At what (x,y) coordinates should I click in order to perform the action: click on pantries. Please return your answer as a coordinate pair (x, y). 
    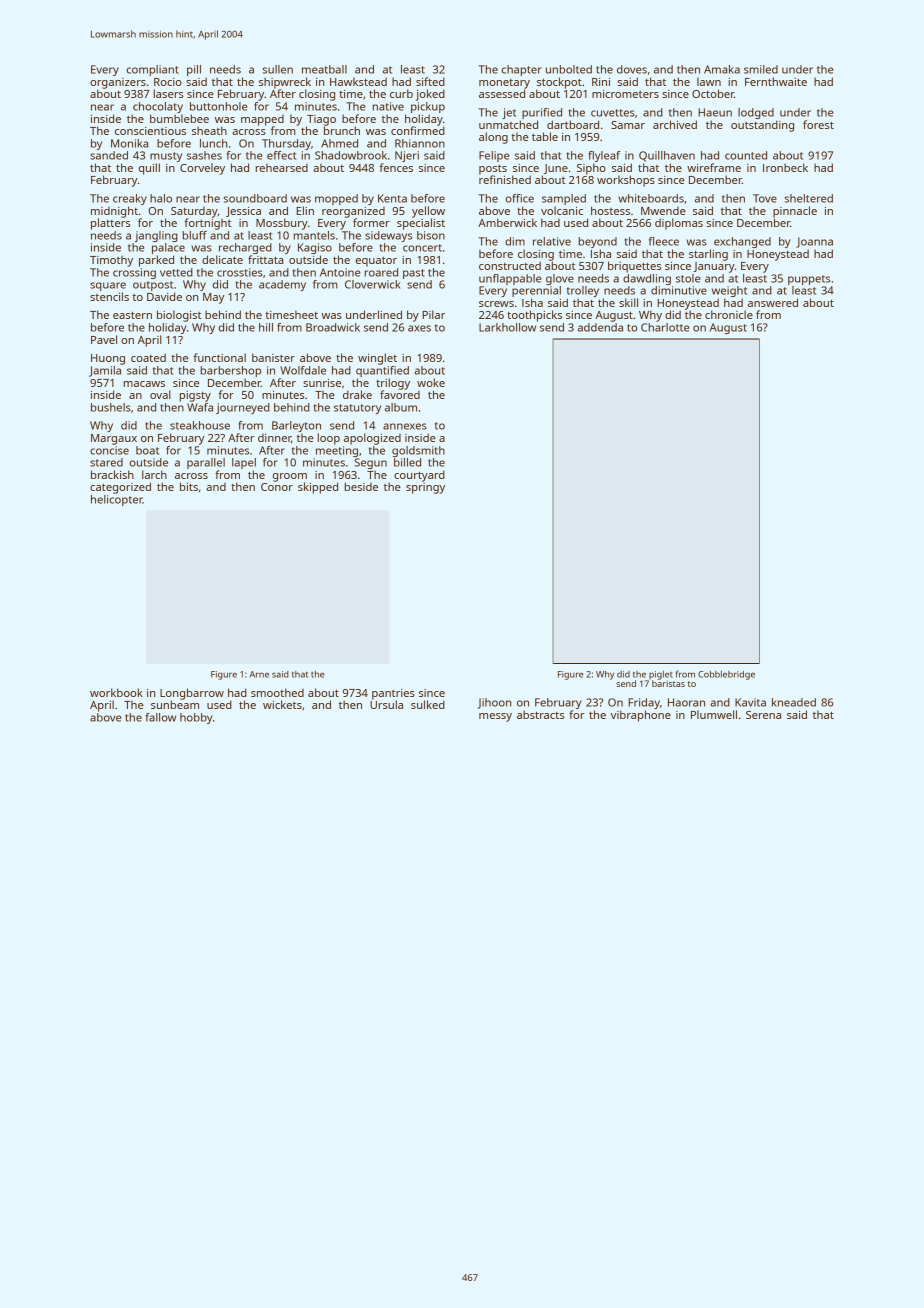
    Looking at the image, I should click on (393, 694).
